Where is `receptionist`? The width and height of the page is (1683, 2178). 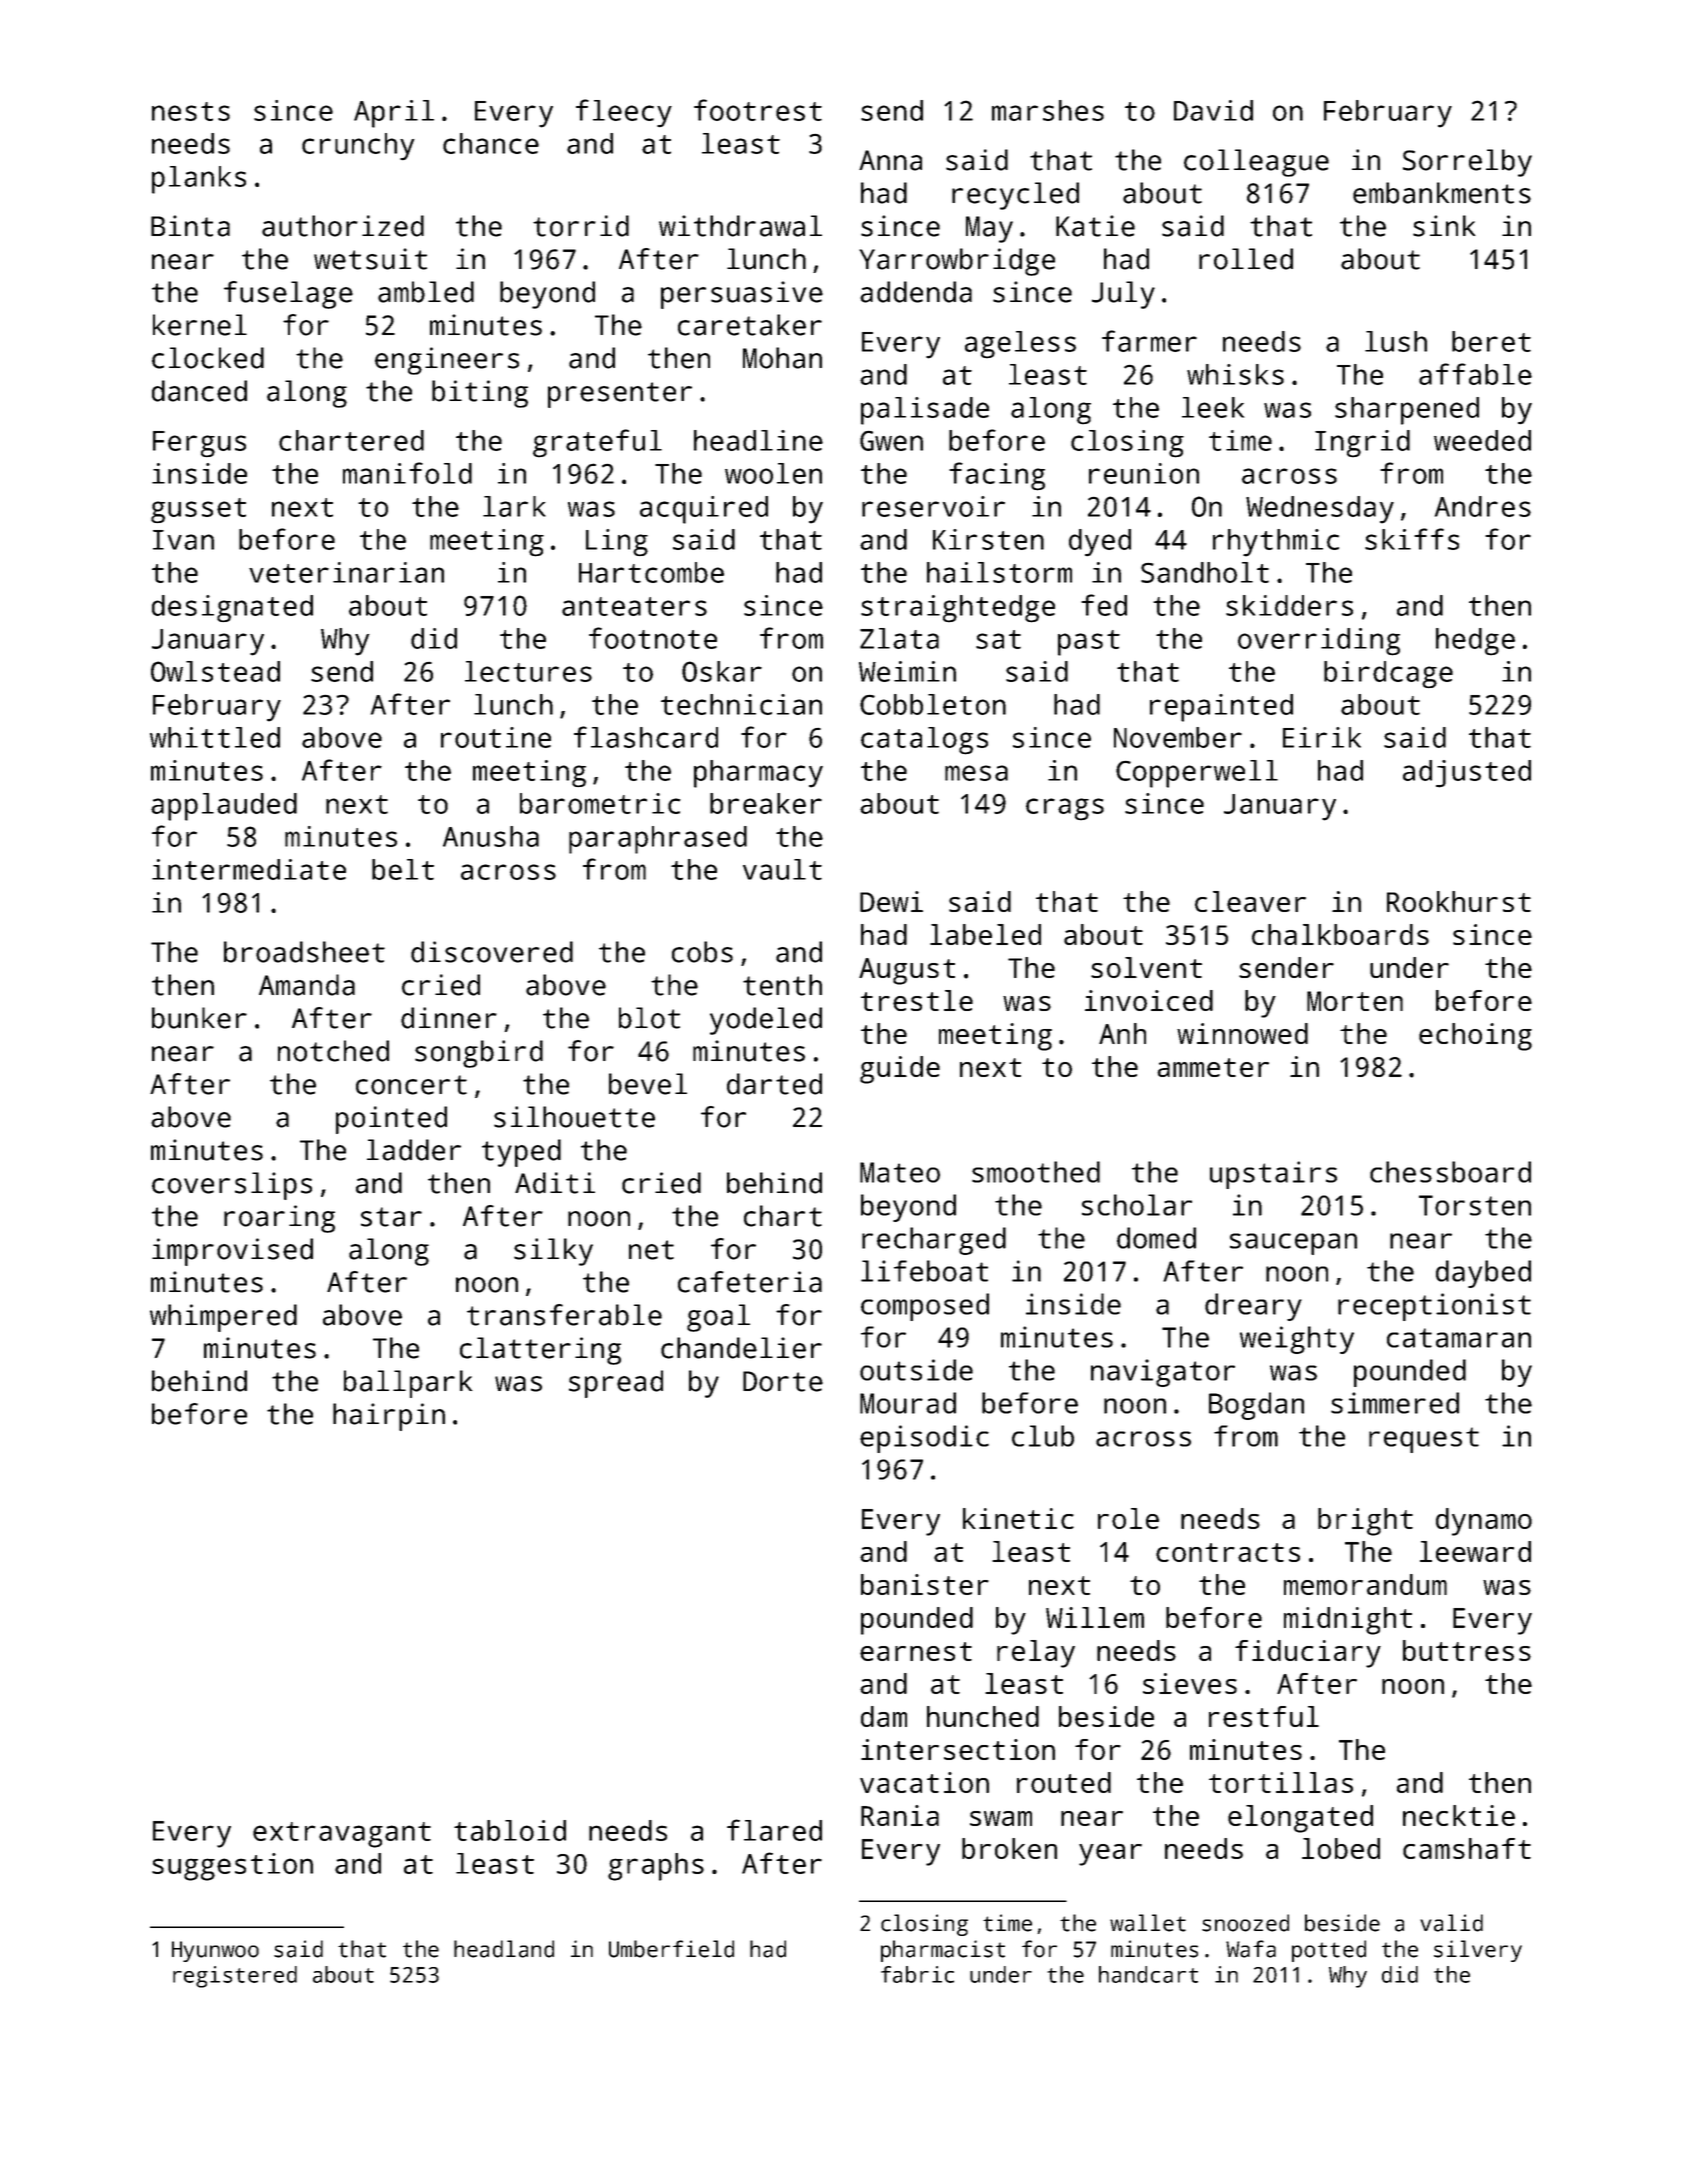 receptionist is located at coordinates (1434, 1307).
